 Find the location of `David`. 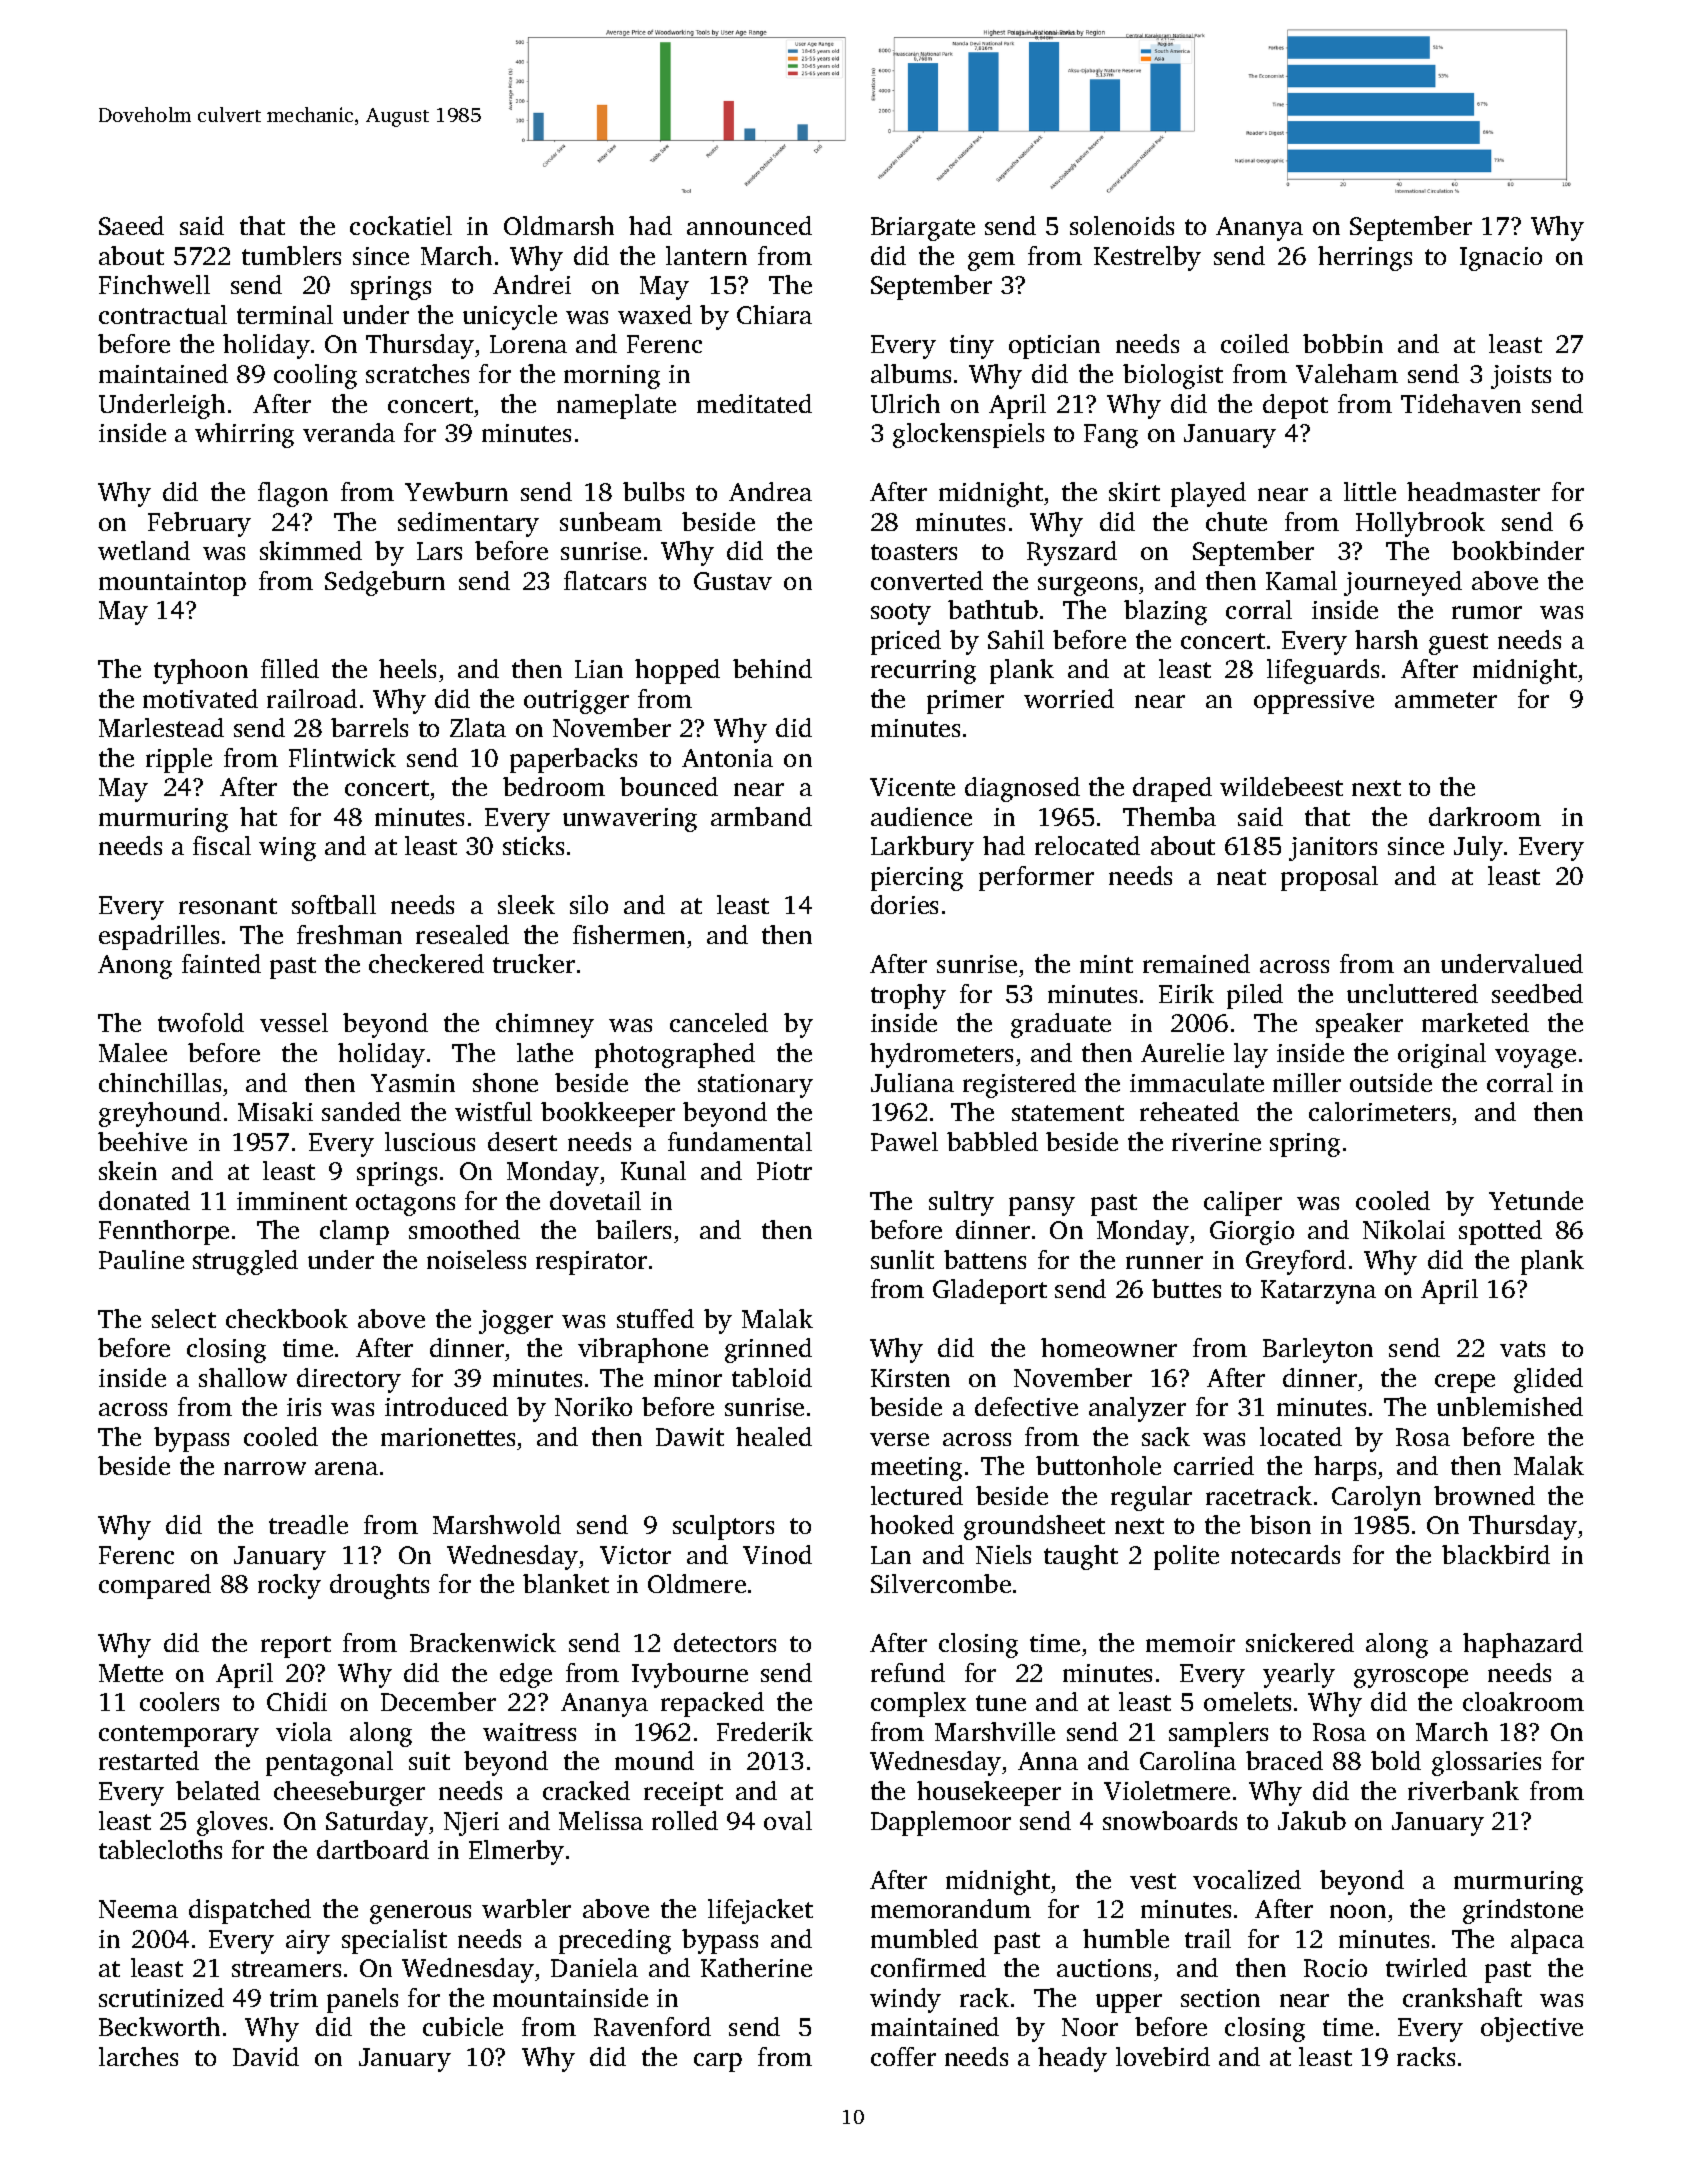

David is located at coordinates (266, 2056).
